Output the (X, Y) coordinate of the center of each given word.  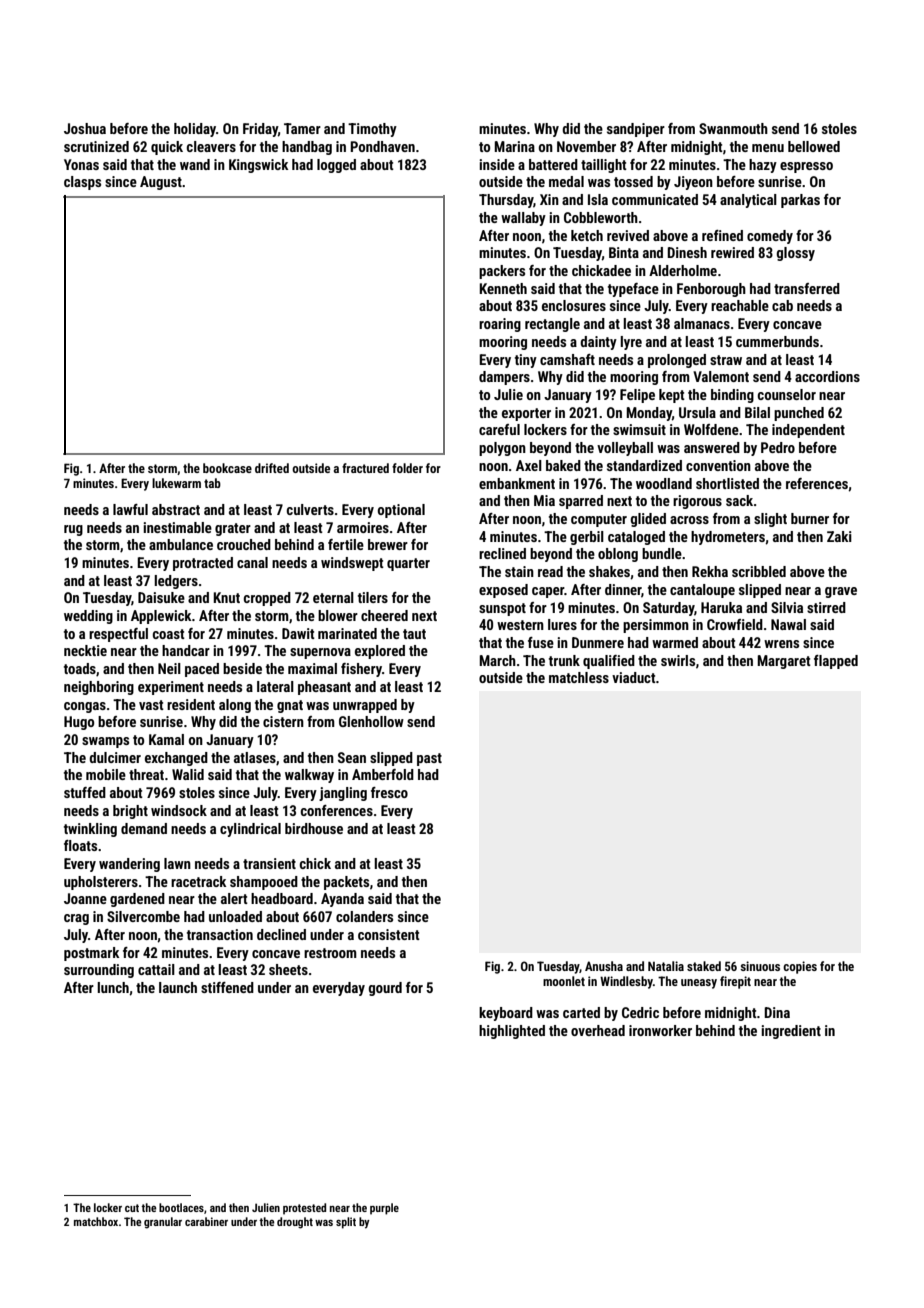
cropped (267, 599)
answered (712, 447)
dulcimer (115, 757)
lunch (113, 987)
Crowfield (735, 624)
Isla (598, 199)
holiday (195, 130)
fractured (365, 468)
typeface (633, 290)
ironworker (660, 1030)
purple (384, 1209)
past (429, 759)
